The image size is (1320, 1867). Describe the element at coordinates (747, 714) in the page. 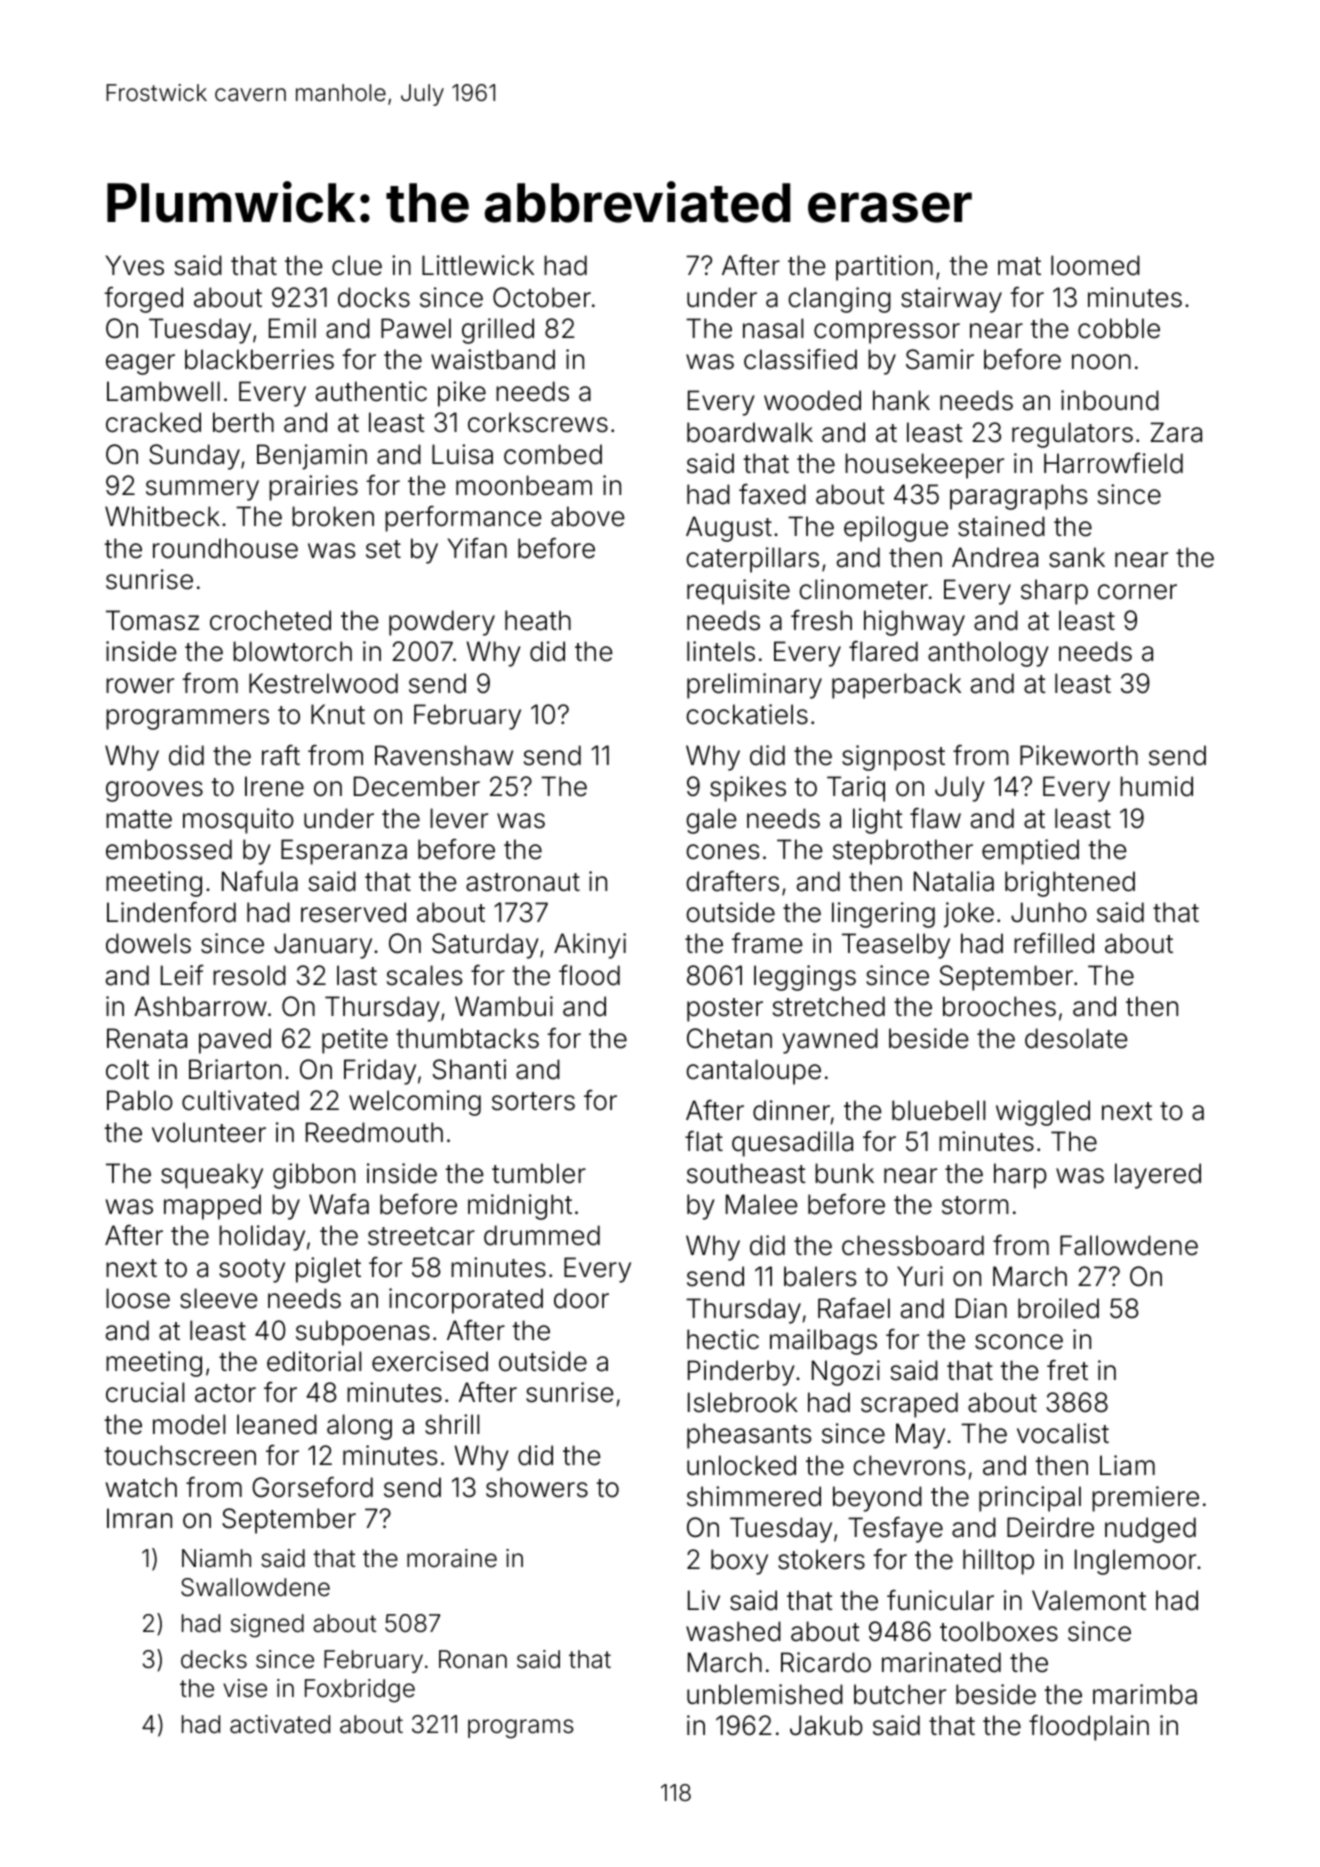

I see `cockatiels` at that location.
